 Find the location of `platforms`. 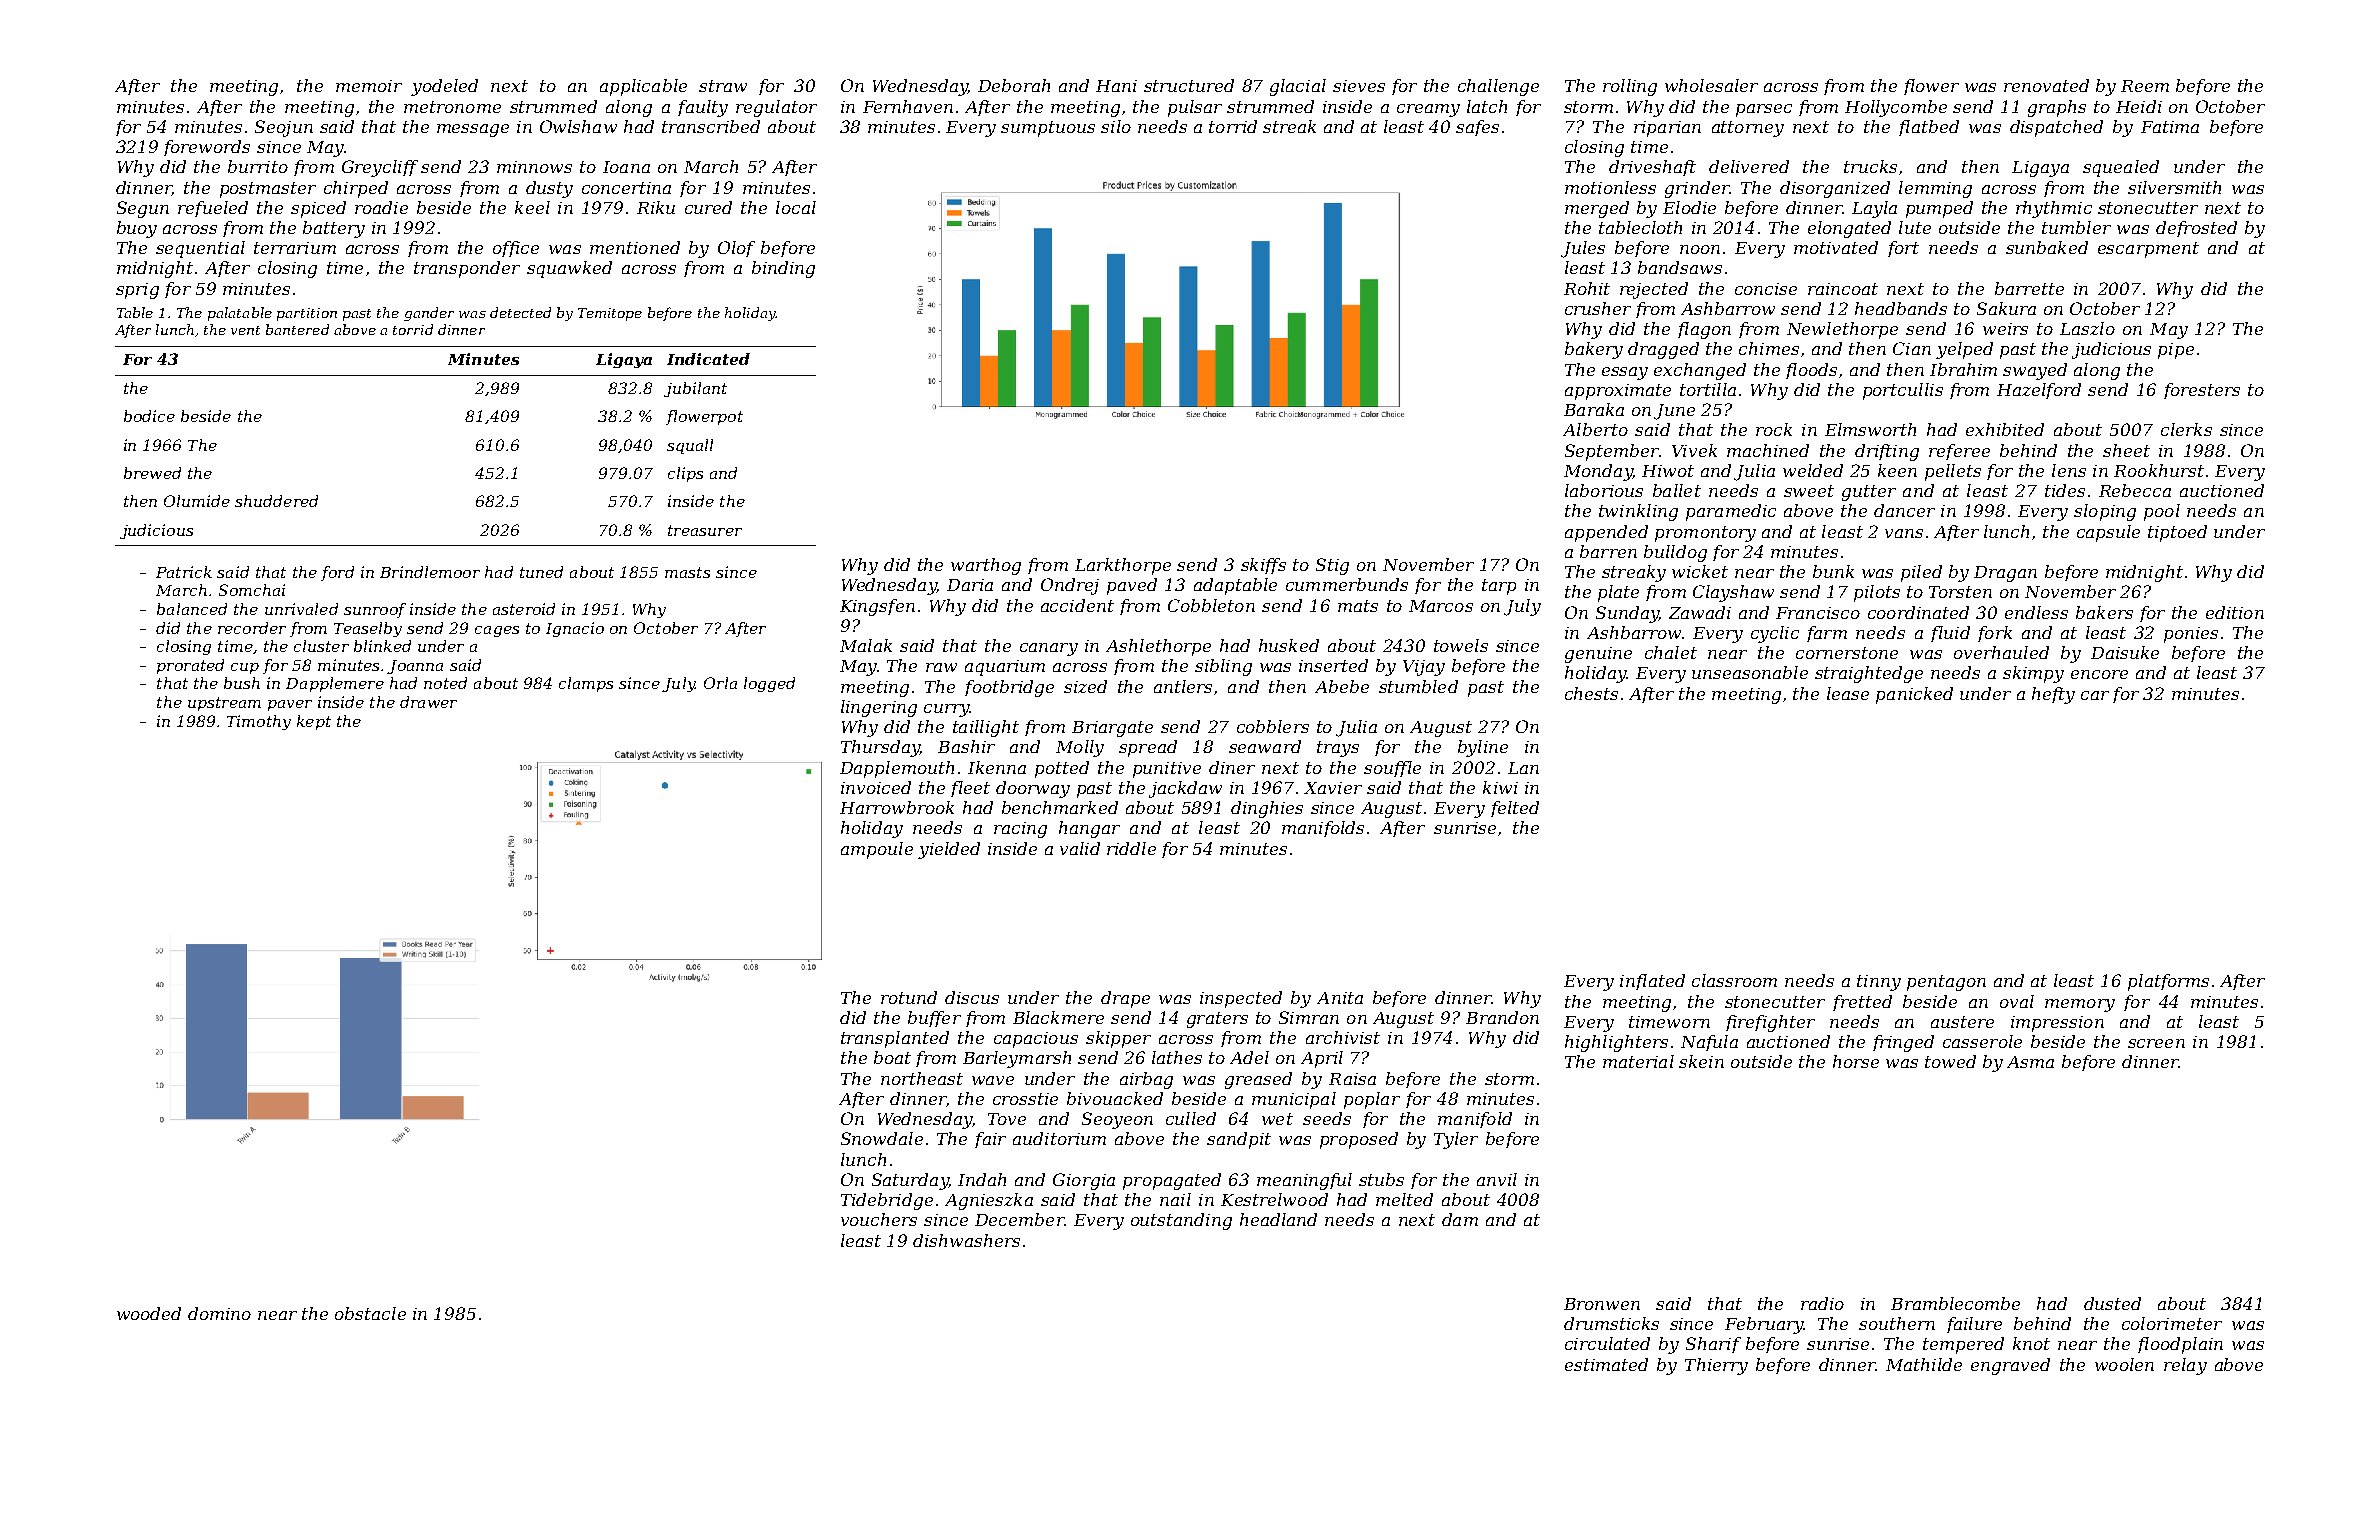

platforms is located at coordinates (2168, 982).
